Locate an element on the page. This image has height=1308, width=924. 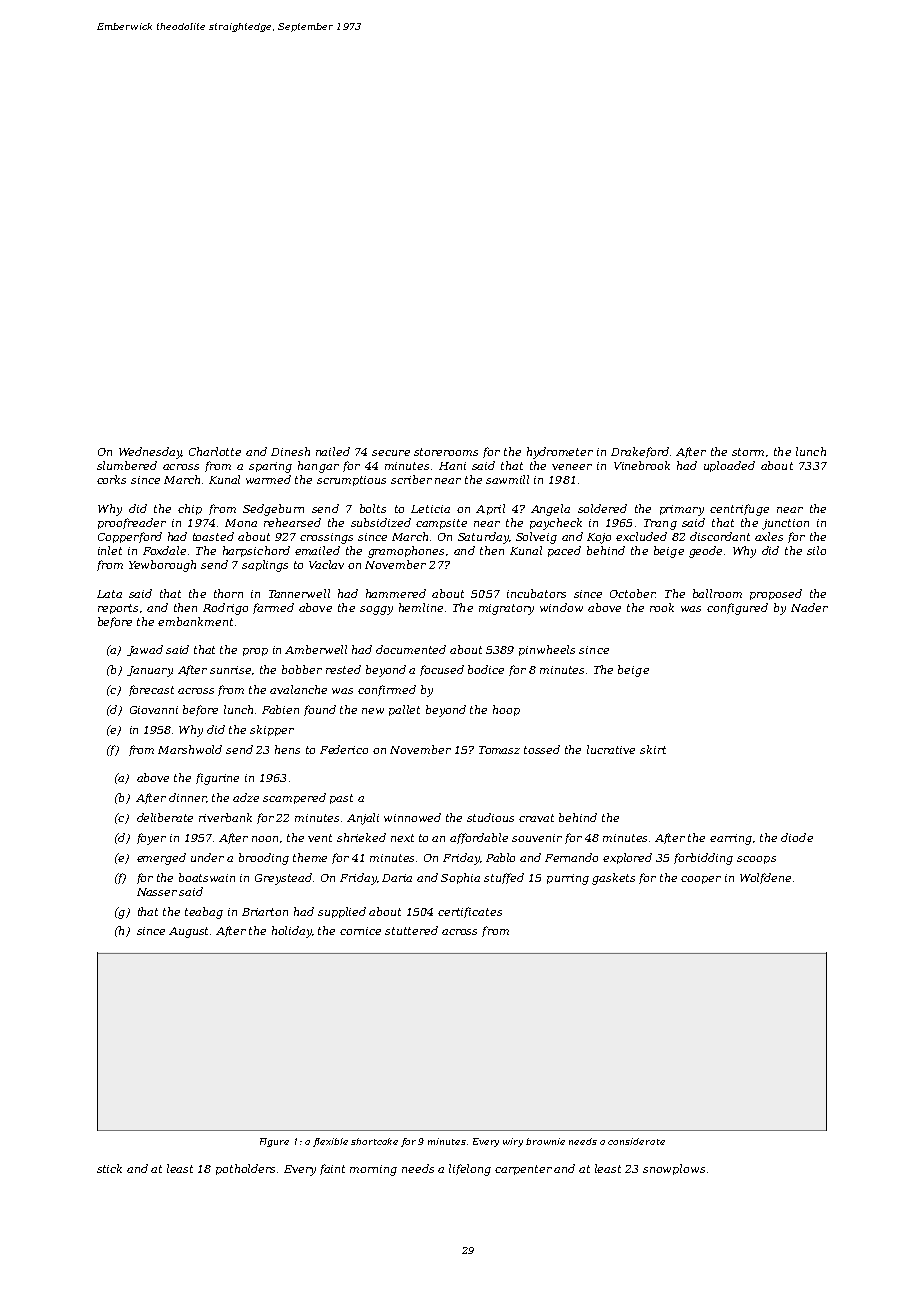
Wolfdene is located at coordinates (765, 878).
